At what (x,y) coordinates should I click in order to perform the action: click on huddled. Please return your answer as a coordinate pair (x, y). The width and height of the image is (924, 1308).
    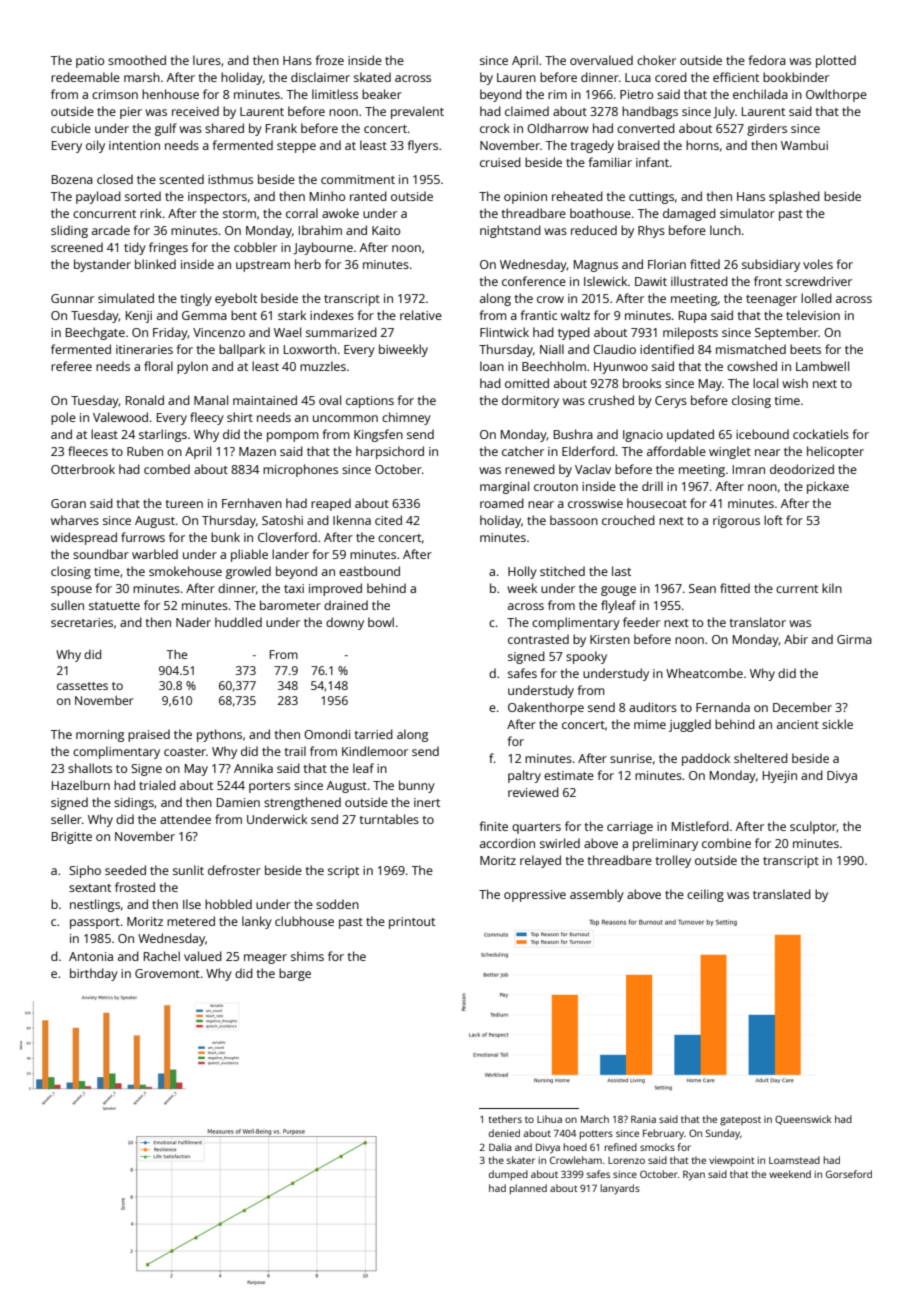
    Looking at the image, I should click on (238, 622).
